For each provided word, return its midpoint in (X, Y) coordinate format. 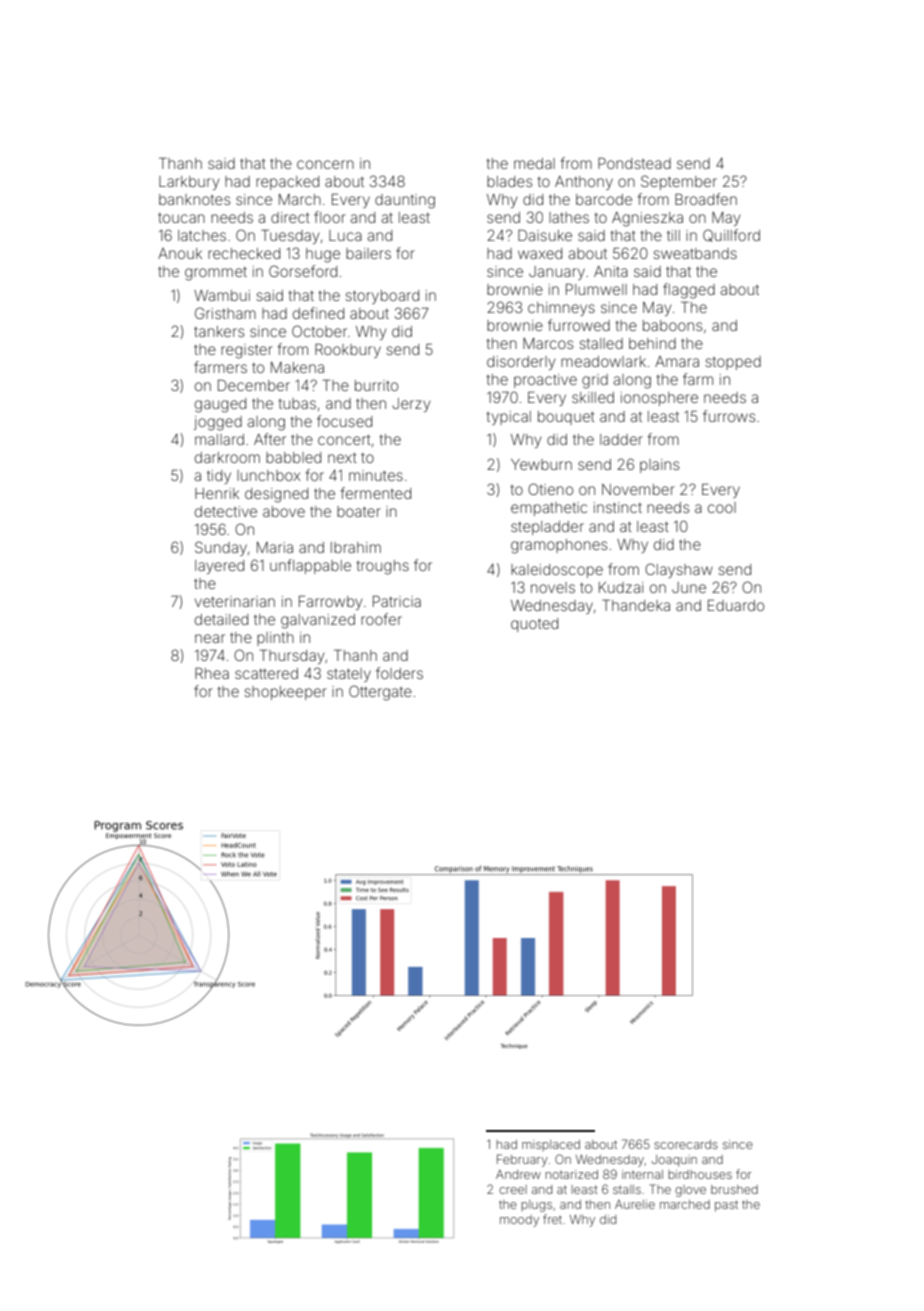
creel (513, 1189)
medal (534, 163)
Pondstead (634, 163)
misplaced (551, 1145)
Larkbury (189, 183)
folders (399, 673)
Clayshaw (679, 570)
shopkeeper (285, 693)
